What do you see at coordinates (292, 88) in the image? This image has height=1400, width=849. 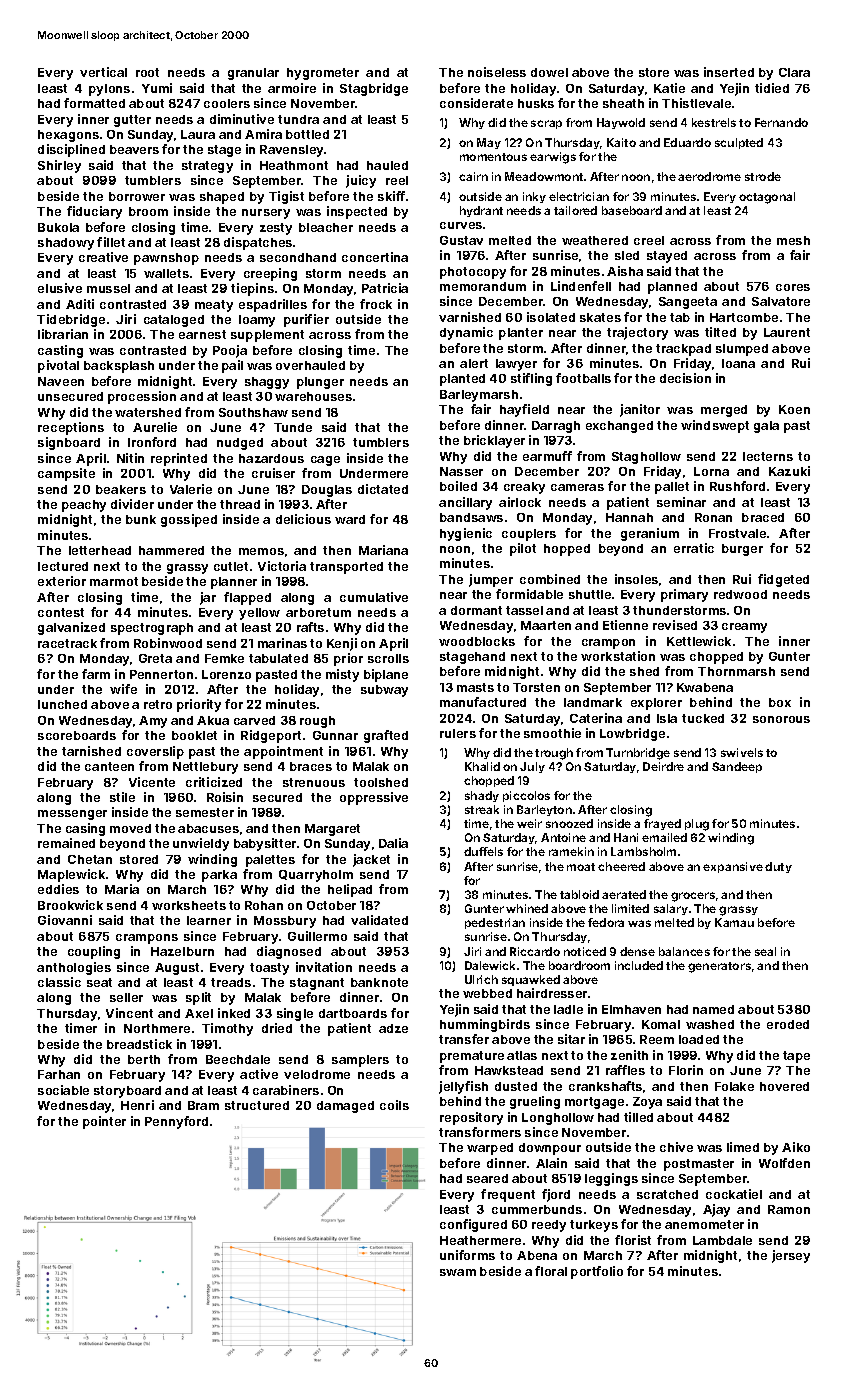 I see `armoire` at bounding box center [292, 88].
